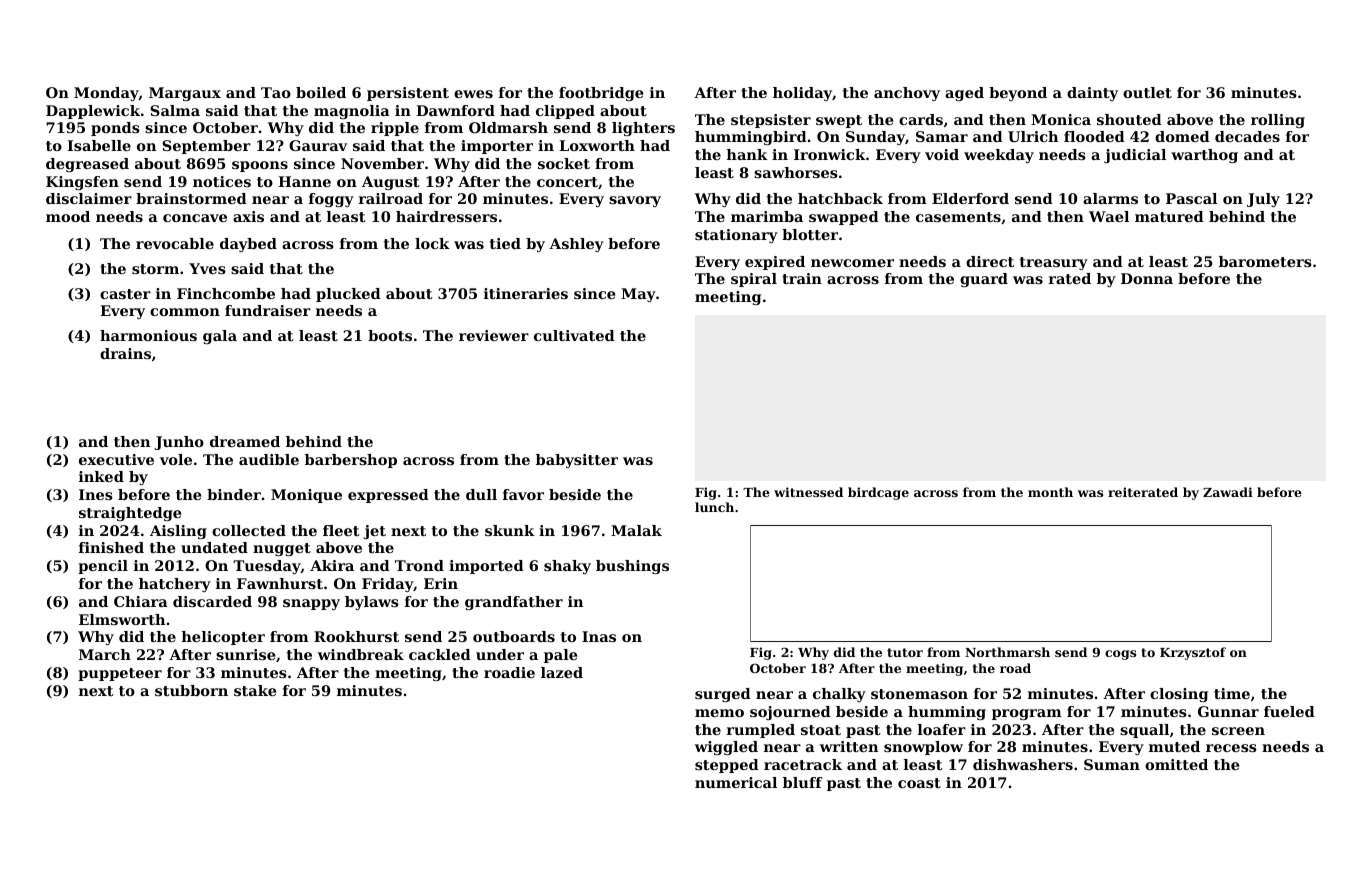 The width and height of the screenshot is (1372, 887). Describe the element at coordinates (771, 121) in the screenshot. I see `stepsister` at that location.
